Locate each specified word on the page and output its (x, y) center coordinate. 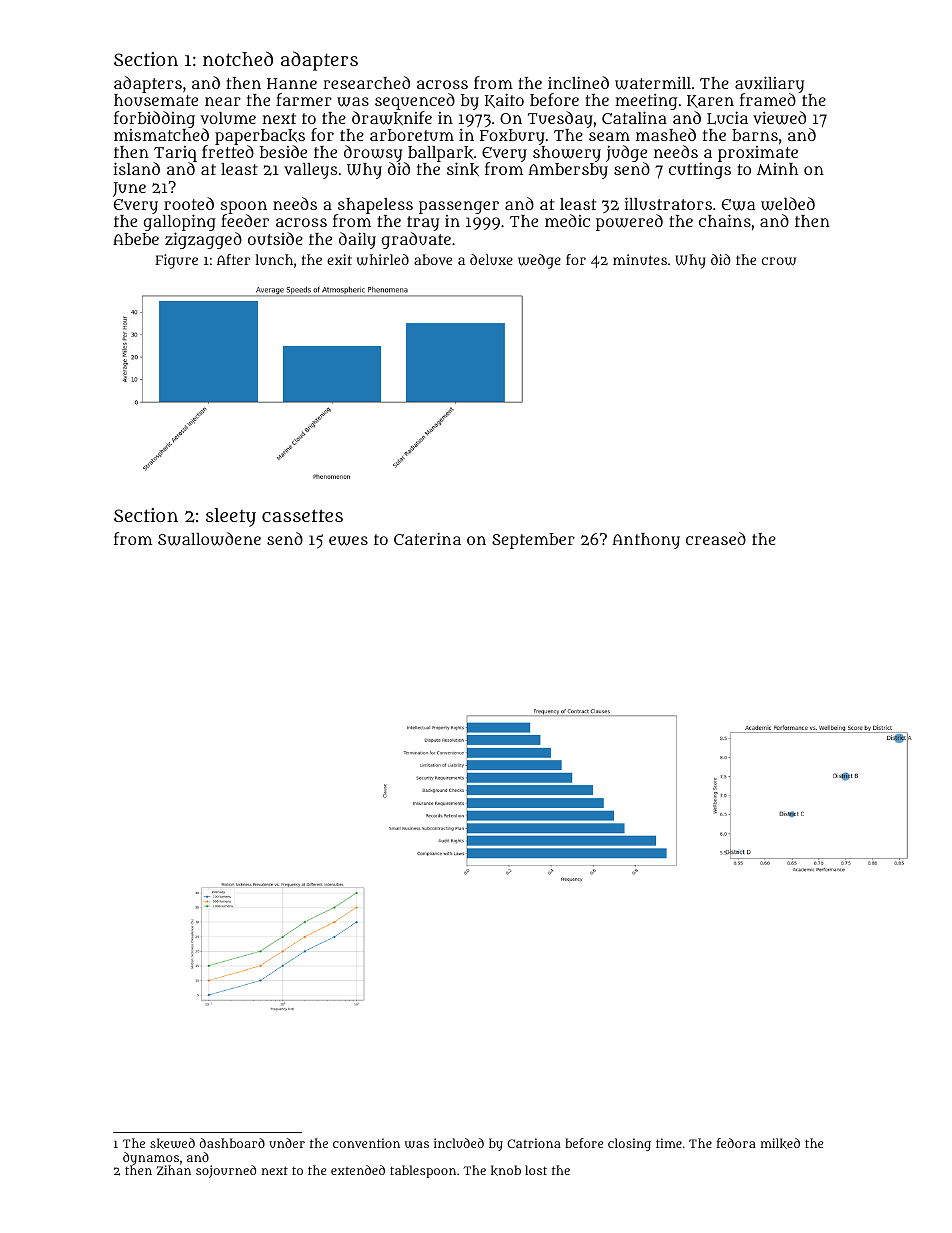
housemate (156, 100)
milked (780, 1143)
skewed (172, 1143)
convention (366, 1143)
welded (788, 204)
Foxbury (512, 137)
